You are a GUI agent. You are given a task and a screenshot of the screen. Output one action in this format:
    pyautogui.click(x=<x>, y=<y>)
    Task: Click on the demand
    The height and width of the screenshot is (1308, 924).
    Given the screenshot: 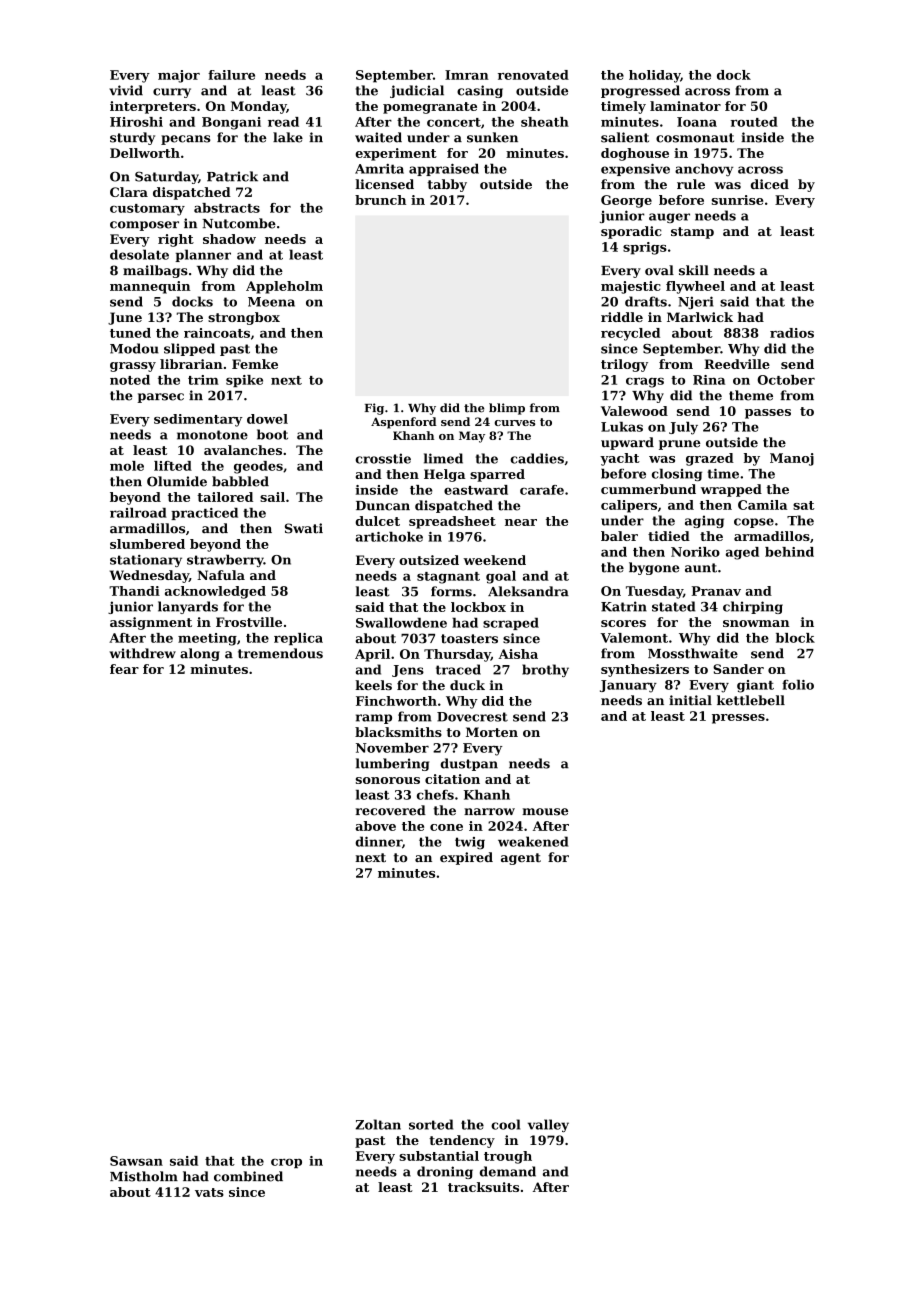 What is the action you would take?
    pyautogui.click(x=508, y=1171)
